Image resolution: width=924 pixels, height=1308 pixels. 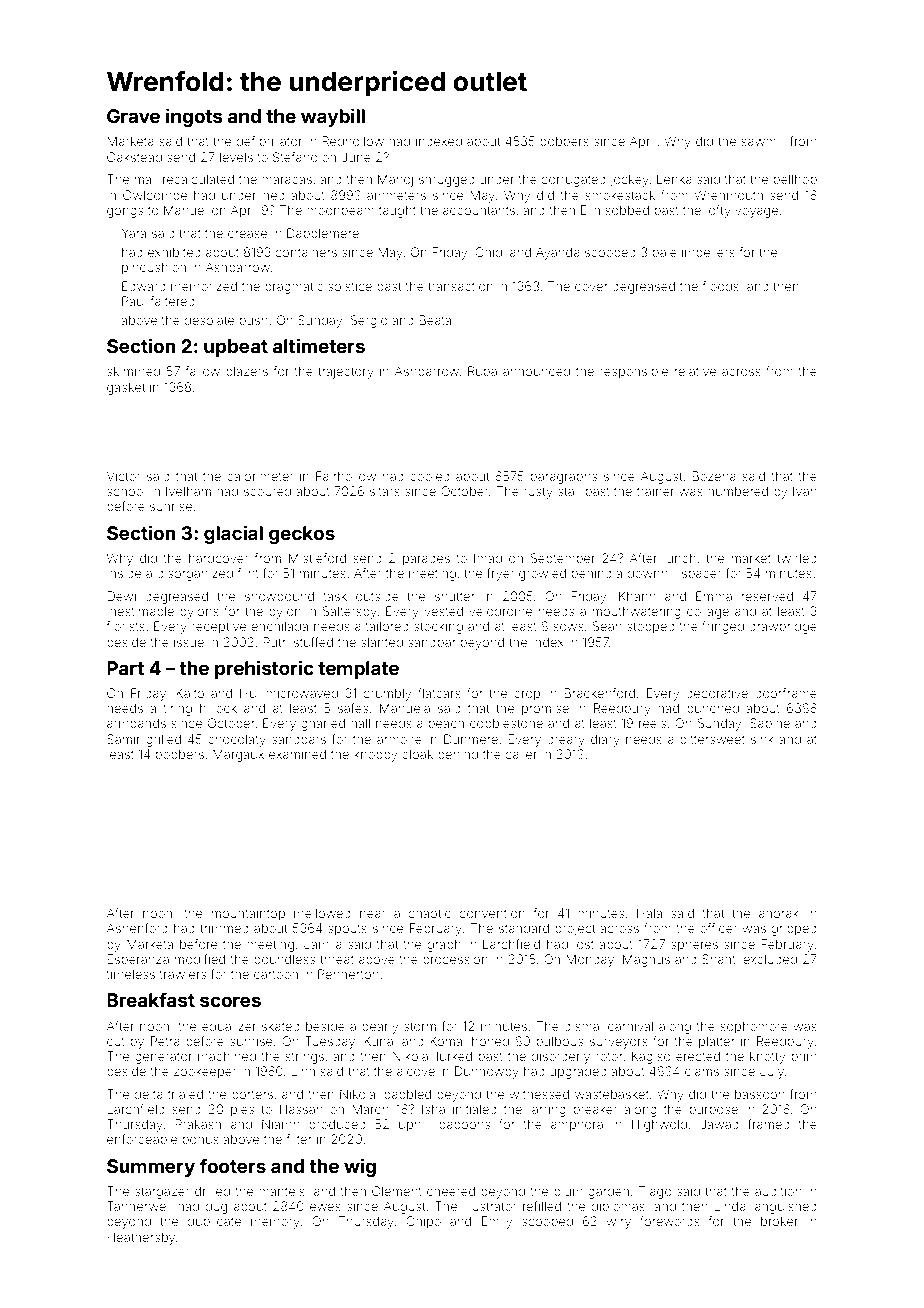 What do you see at coordinates (275, 1223) in the image?
I see `memory` at bounding box center [275, 1223].
